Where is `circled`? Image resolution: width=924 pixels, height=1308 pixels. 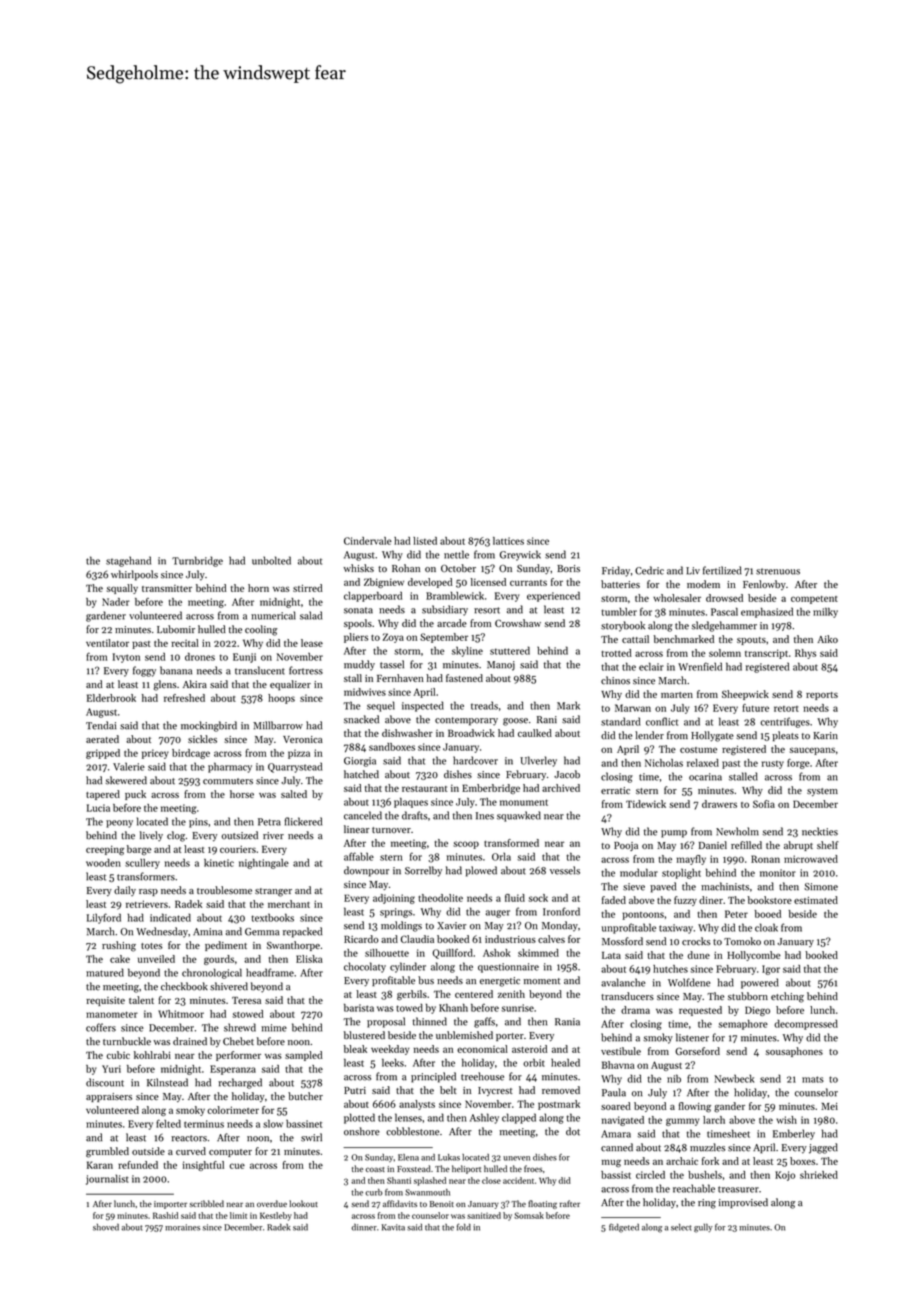
circled is located at coordinates (650, 1175).
